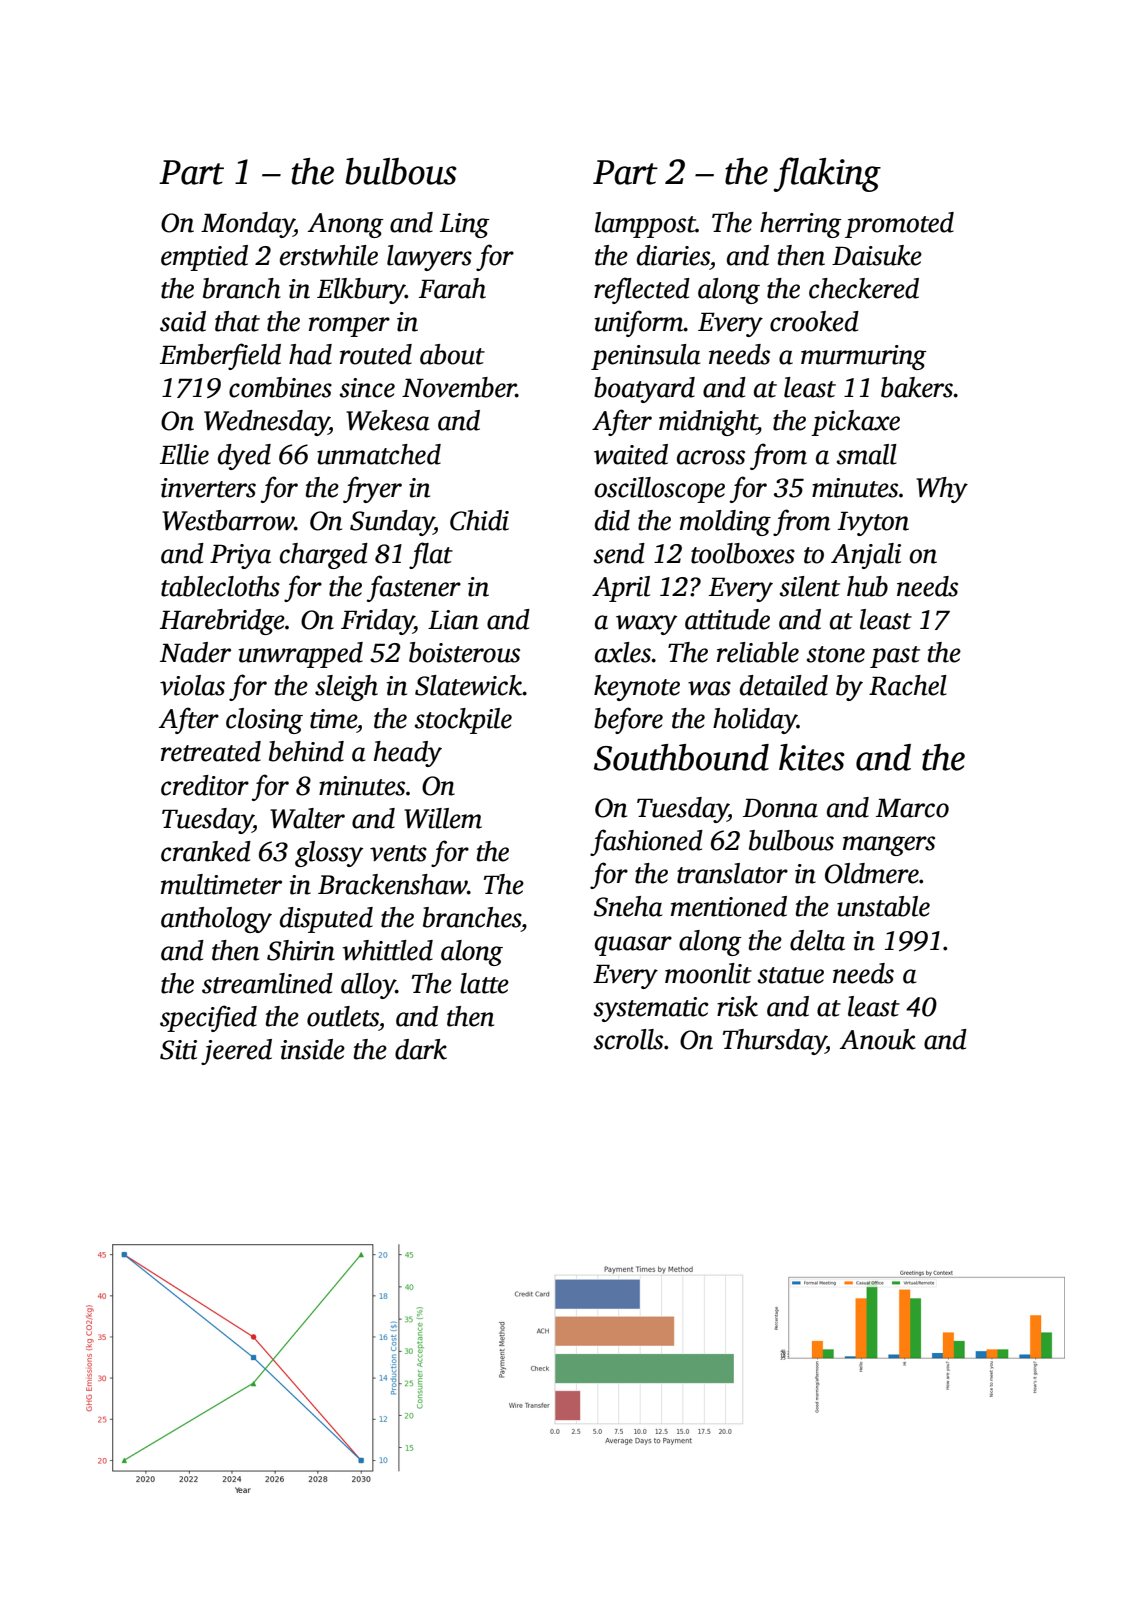 The height and width of the screenshot is (1602, 1128). Describe the element at coordinates (827, 174) in the screenshot. I see `flaking` at that location.
